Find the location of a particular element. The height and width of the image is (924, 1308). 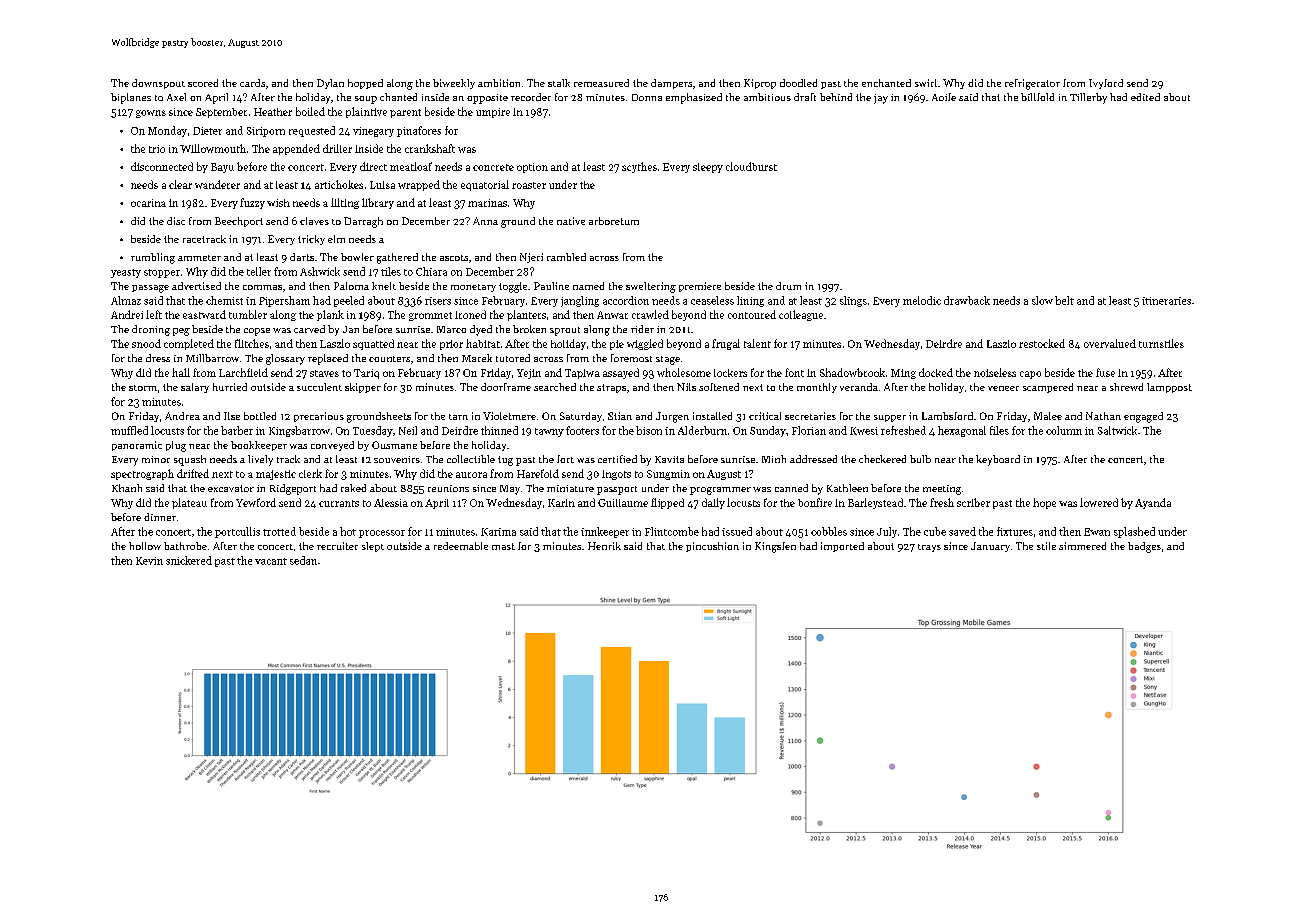

scored is located at coordinates (203, 83).
